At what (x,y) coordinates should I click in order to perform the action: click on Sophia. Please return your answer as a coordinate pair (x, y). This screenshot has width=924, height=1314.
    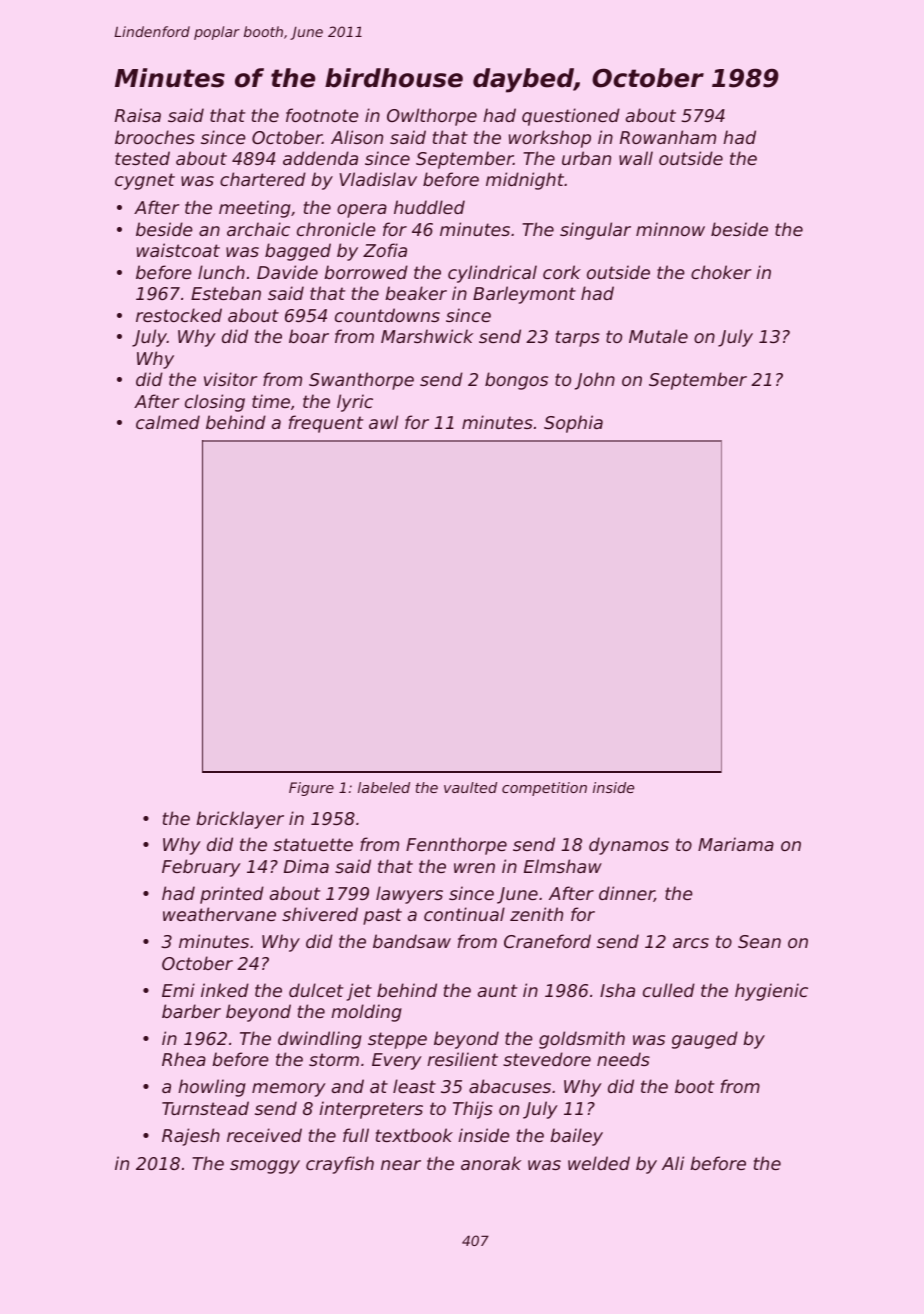
    Looking at the image, I should click on (573, 424).
